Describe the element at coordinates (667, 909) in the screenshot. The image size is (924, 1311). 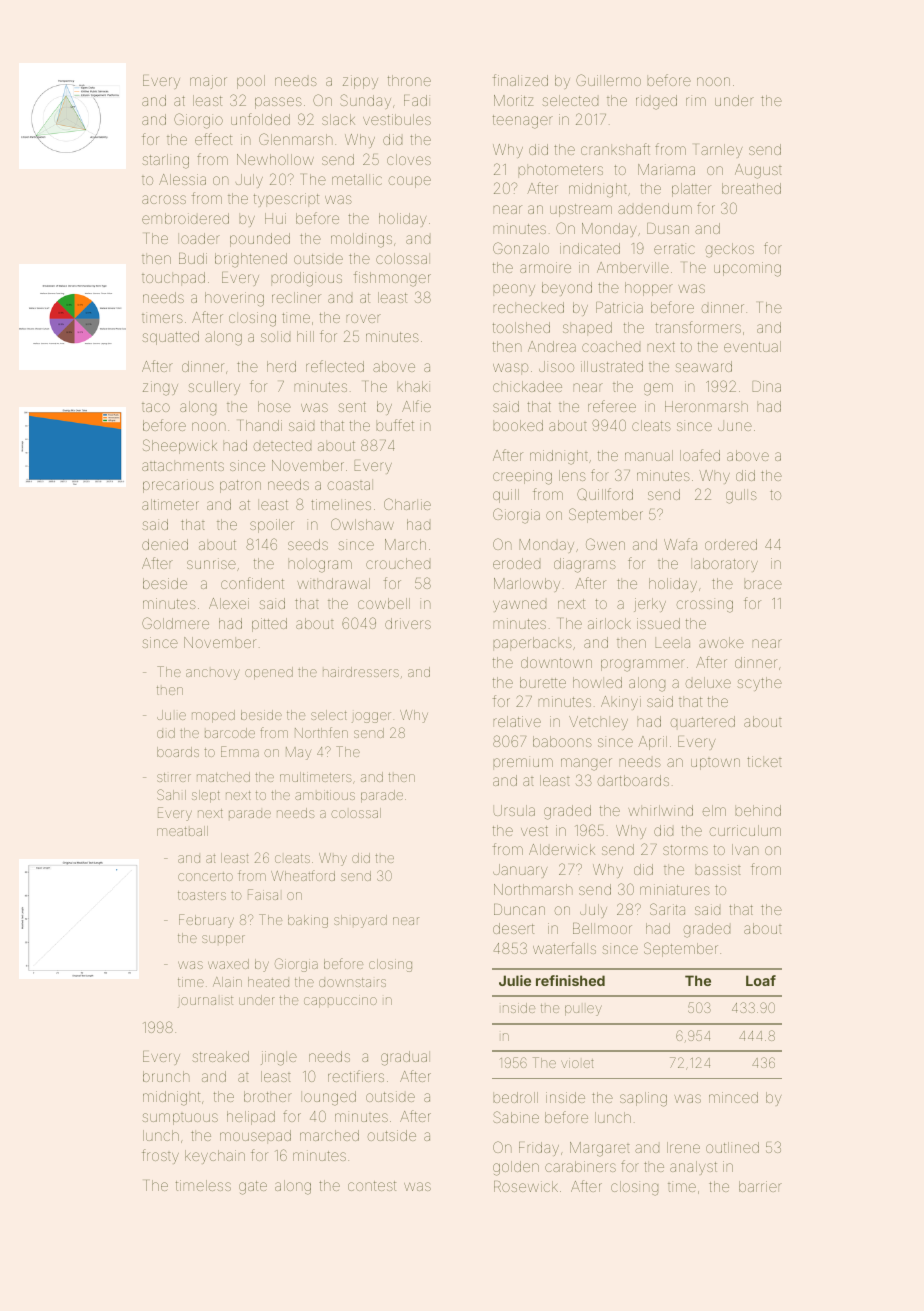
I see `Sarita` at that location.
